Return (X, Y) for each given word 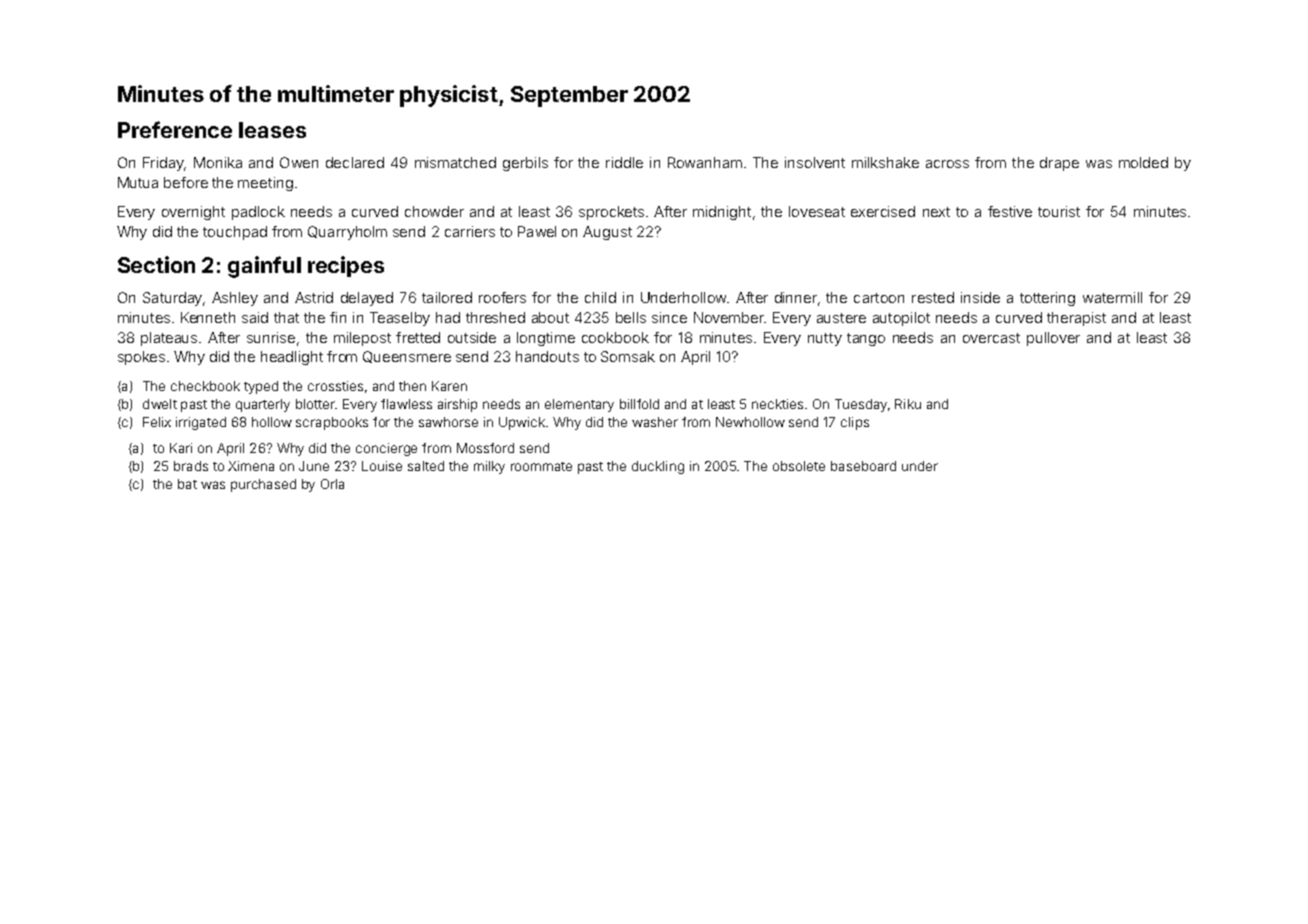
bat (187, 484)
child (600, 297)
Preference (175, 129)
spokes (141, 358)
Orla (332, 484)
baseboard (863, 466)
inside (980, 297)
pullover (1053, 339)
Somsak (628, 356)
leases (272, 130)
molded (1143, 162)
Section (156, 264)
